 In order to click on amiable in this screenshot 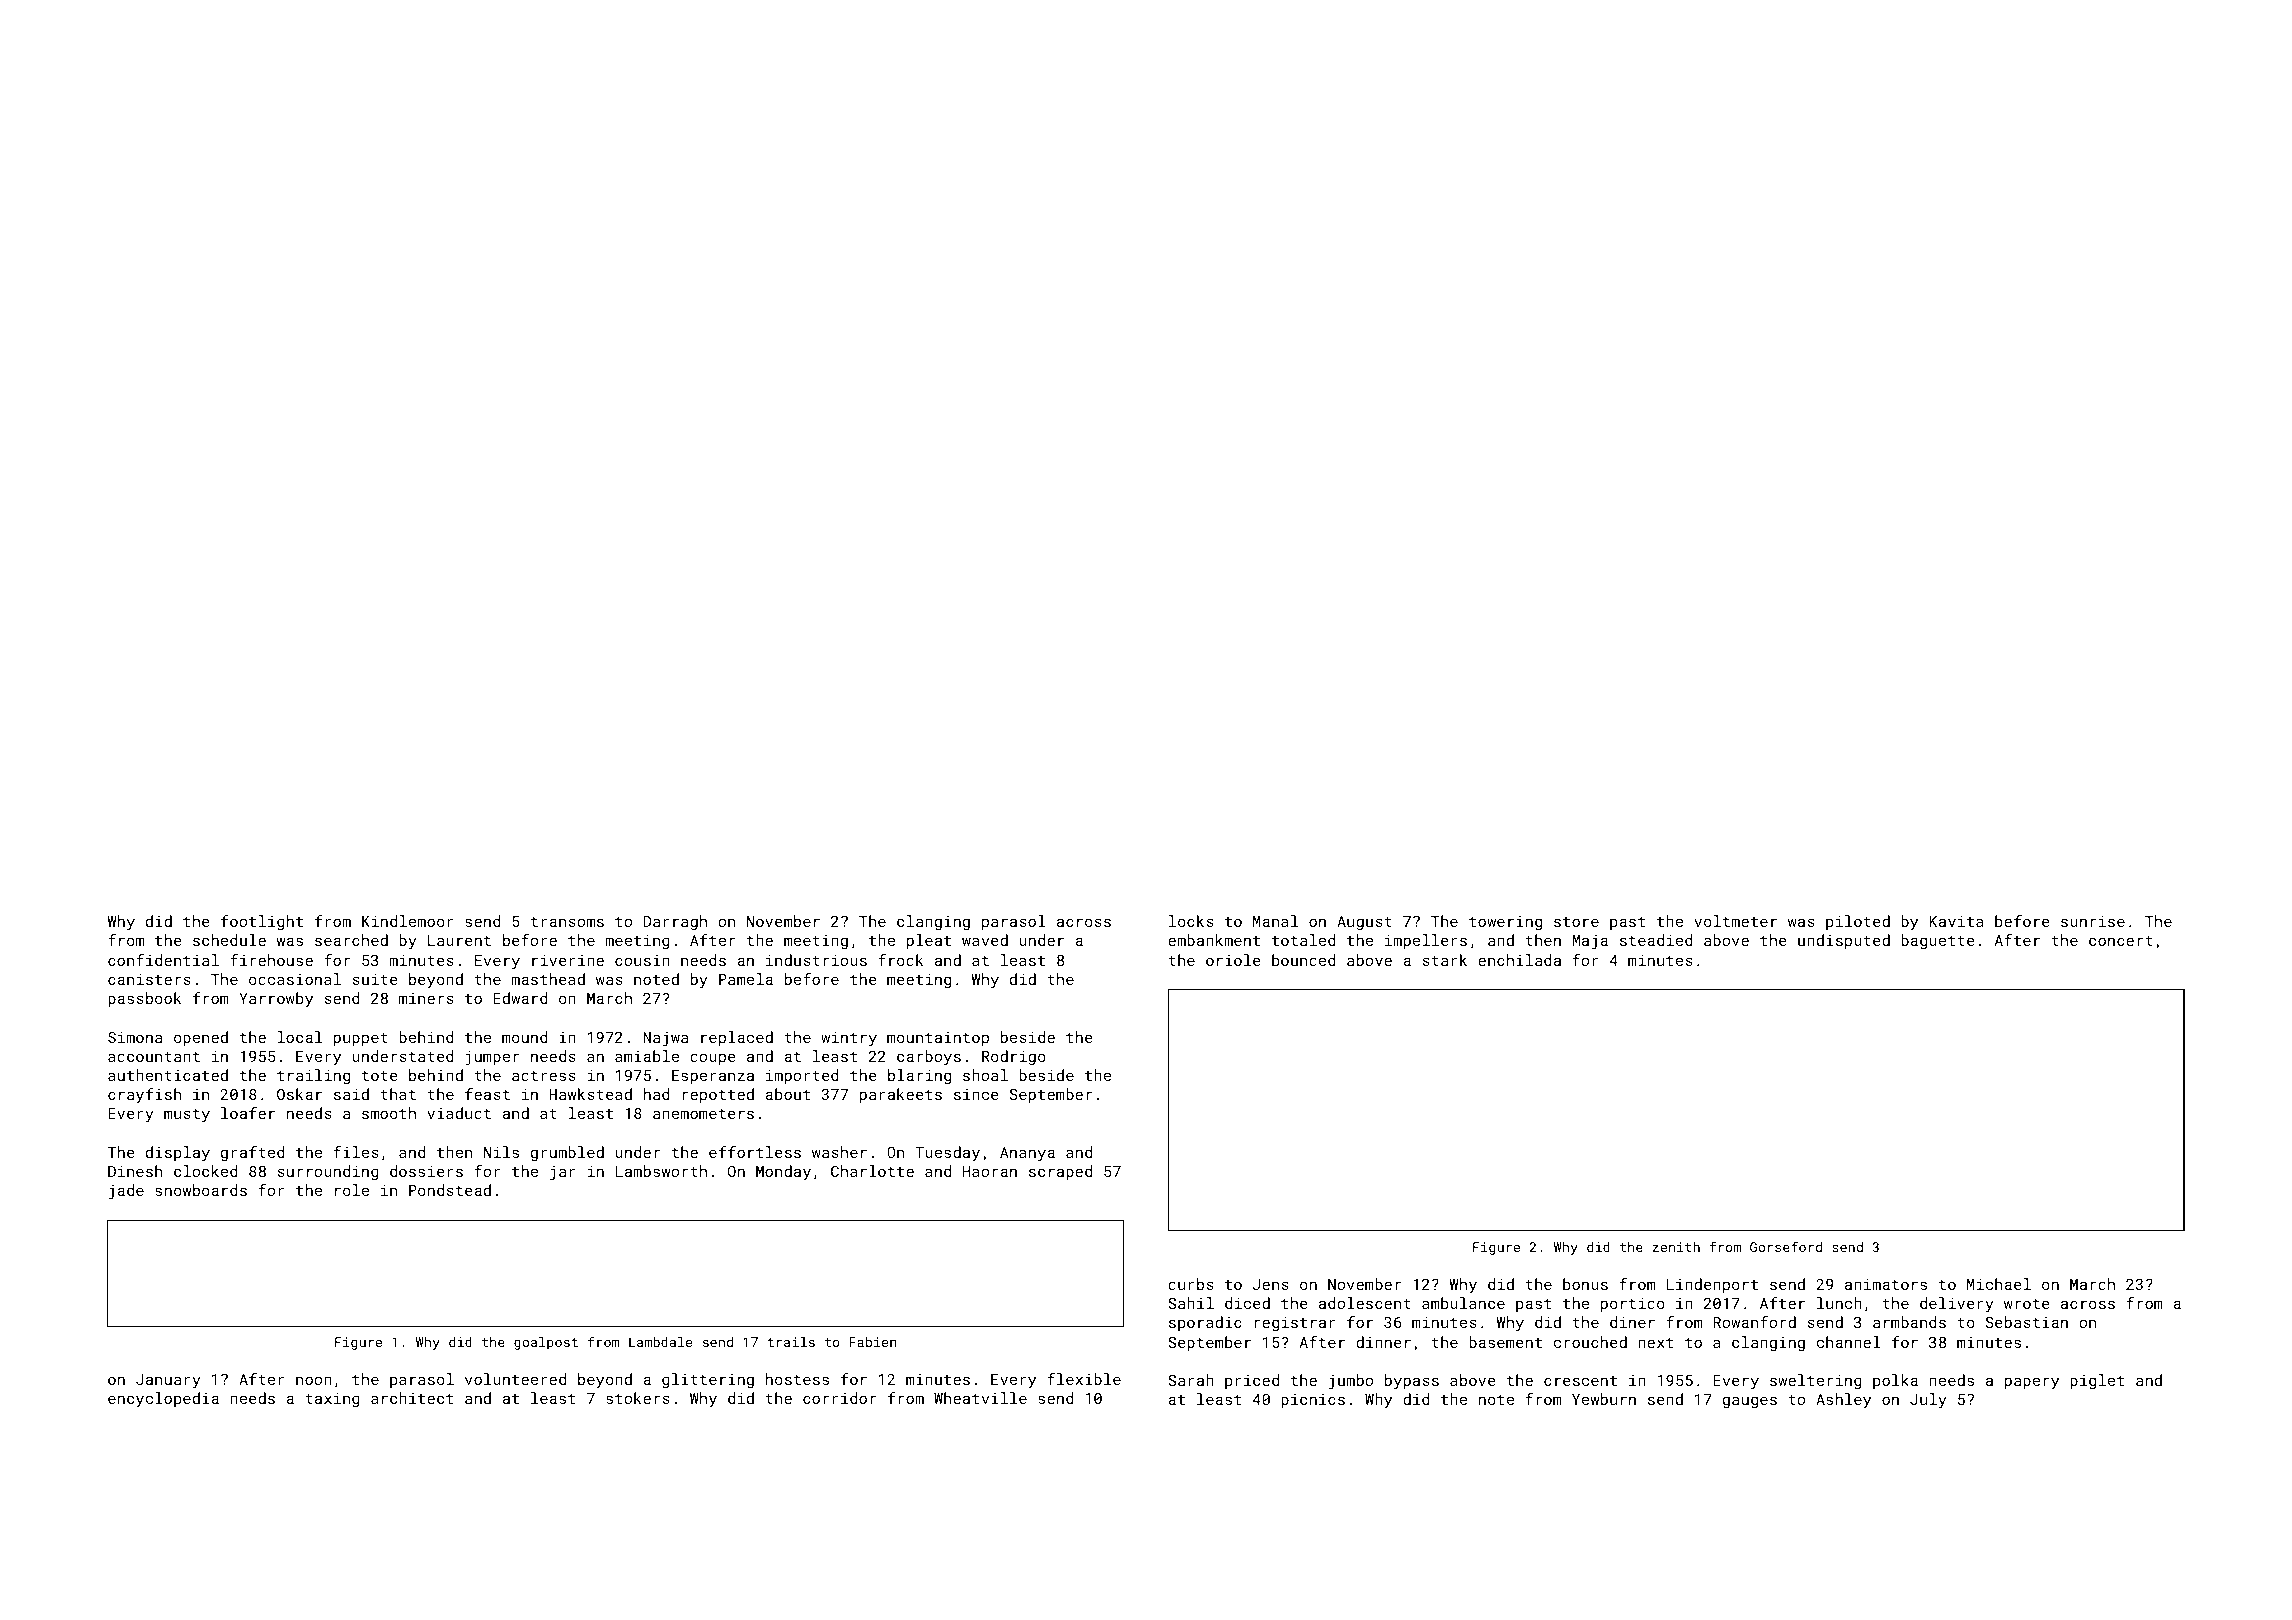, I will do `click(647, 1056)`.
